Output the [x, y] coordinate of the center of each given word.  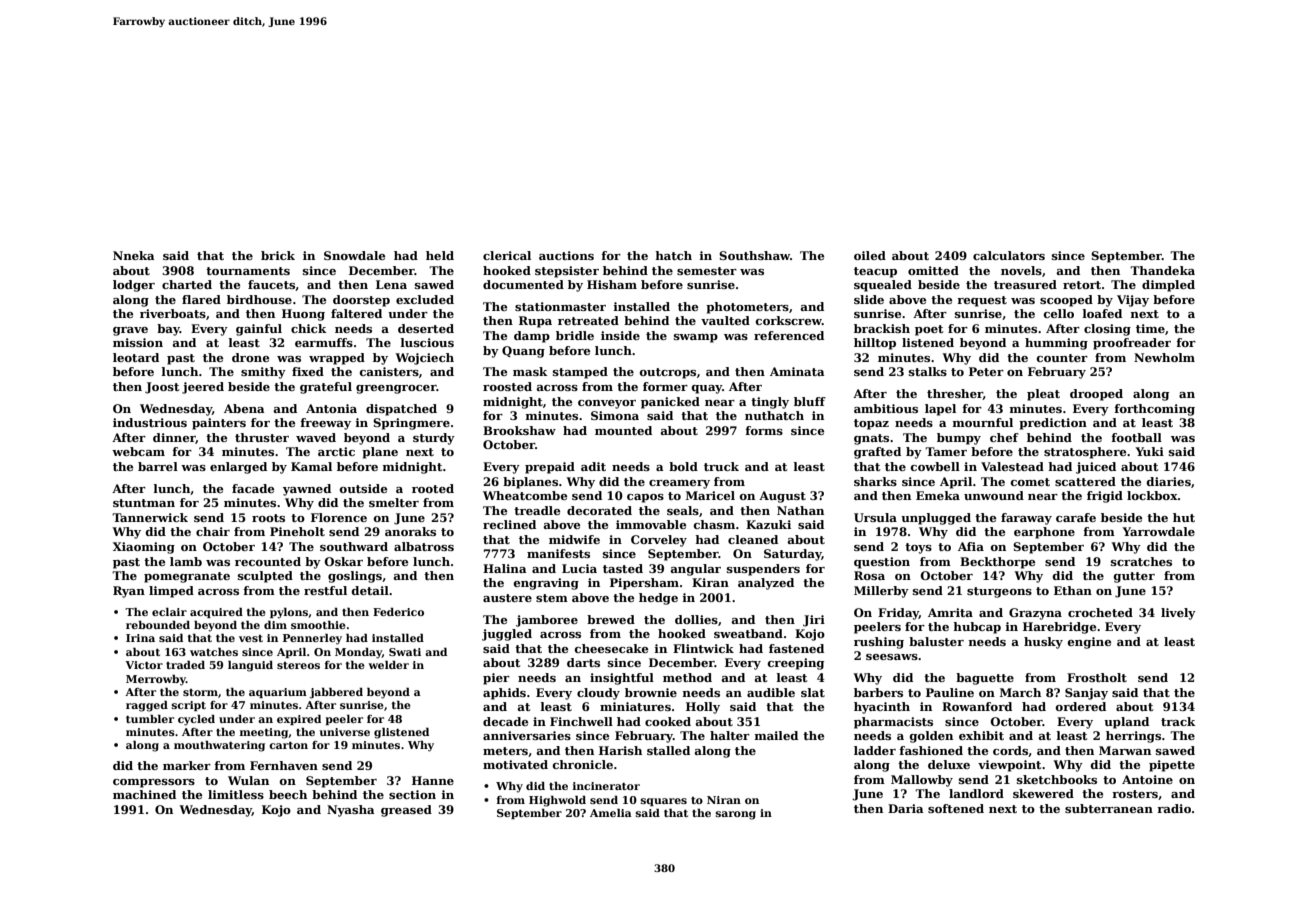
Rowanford [977, 706]
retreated [588, 320]
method [687, 677]
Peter [986, 371]
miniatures [635, 706]
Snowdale [354, 255]
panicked [670, 403]
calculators [1009, 255]
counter [1062, 358]
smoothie [318, 625]
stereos [298, 665]
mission [138, 342]
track [1178, 721]
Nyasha [351, 811]
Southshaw [754, 255]
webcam [138, 451]
